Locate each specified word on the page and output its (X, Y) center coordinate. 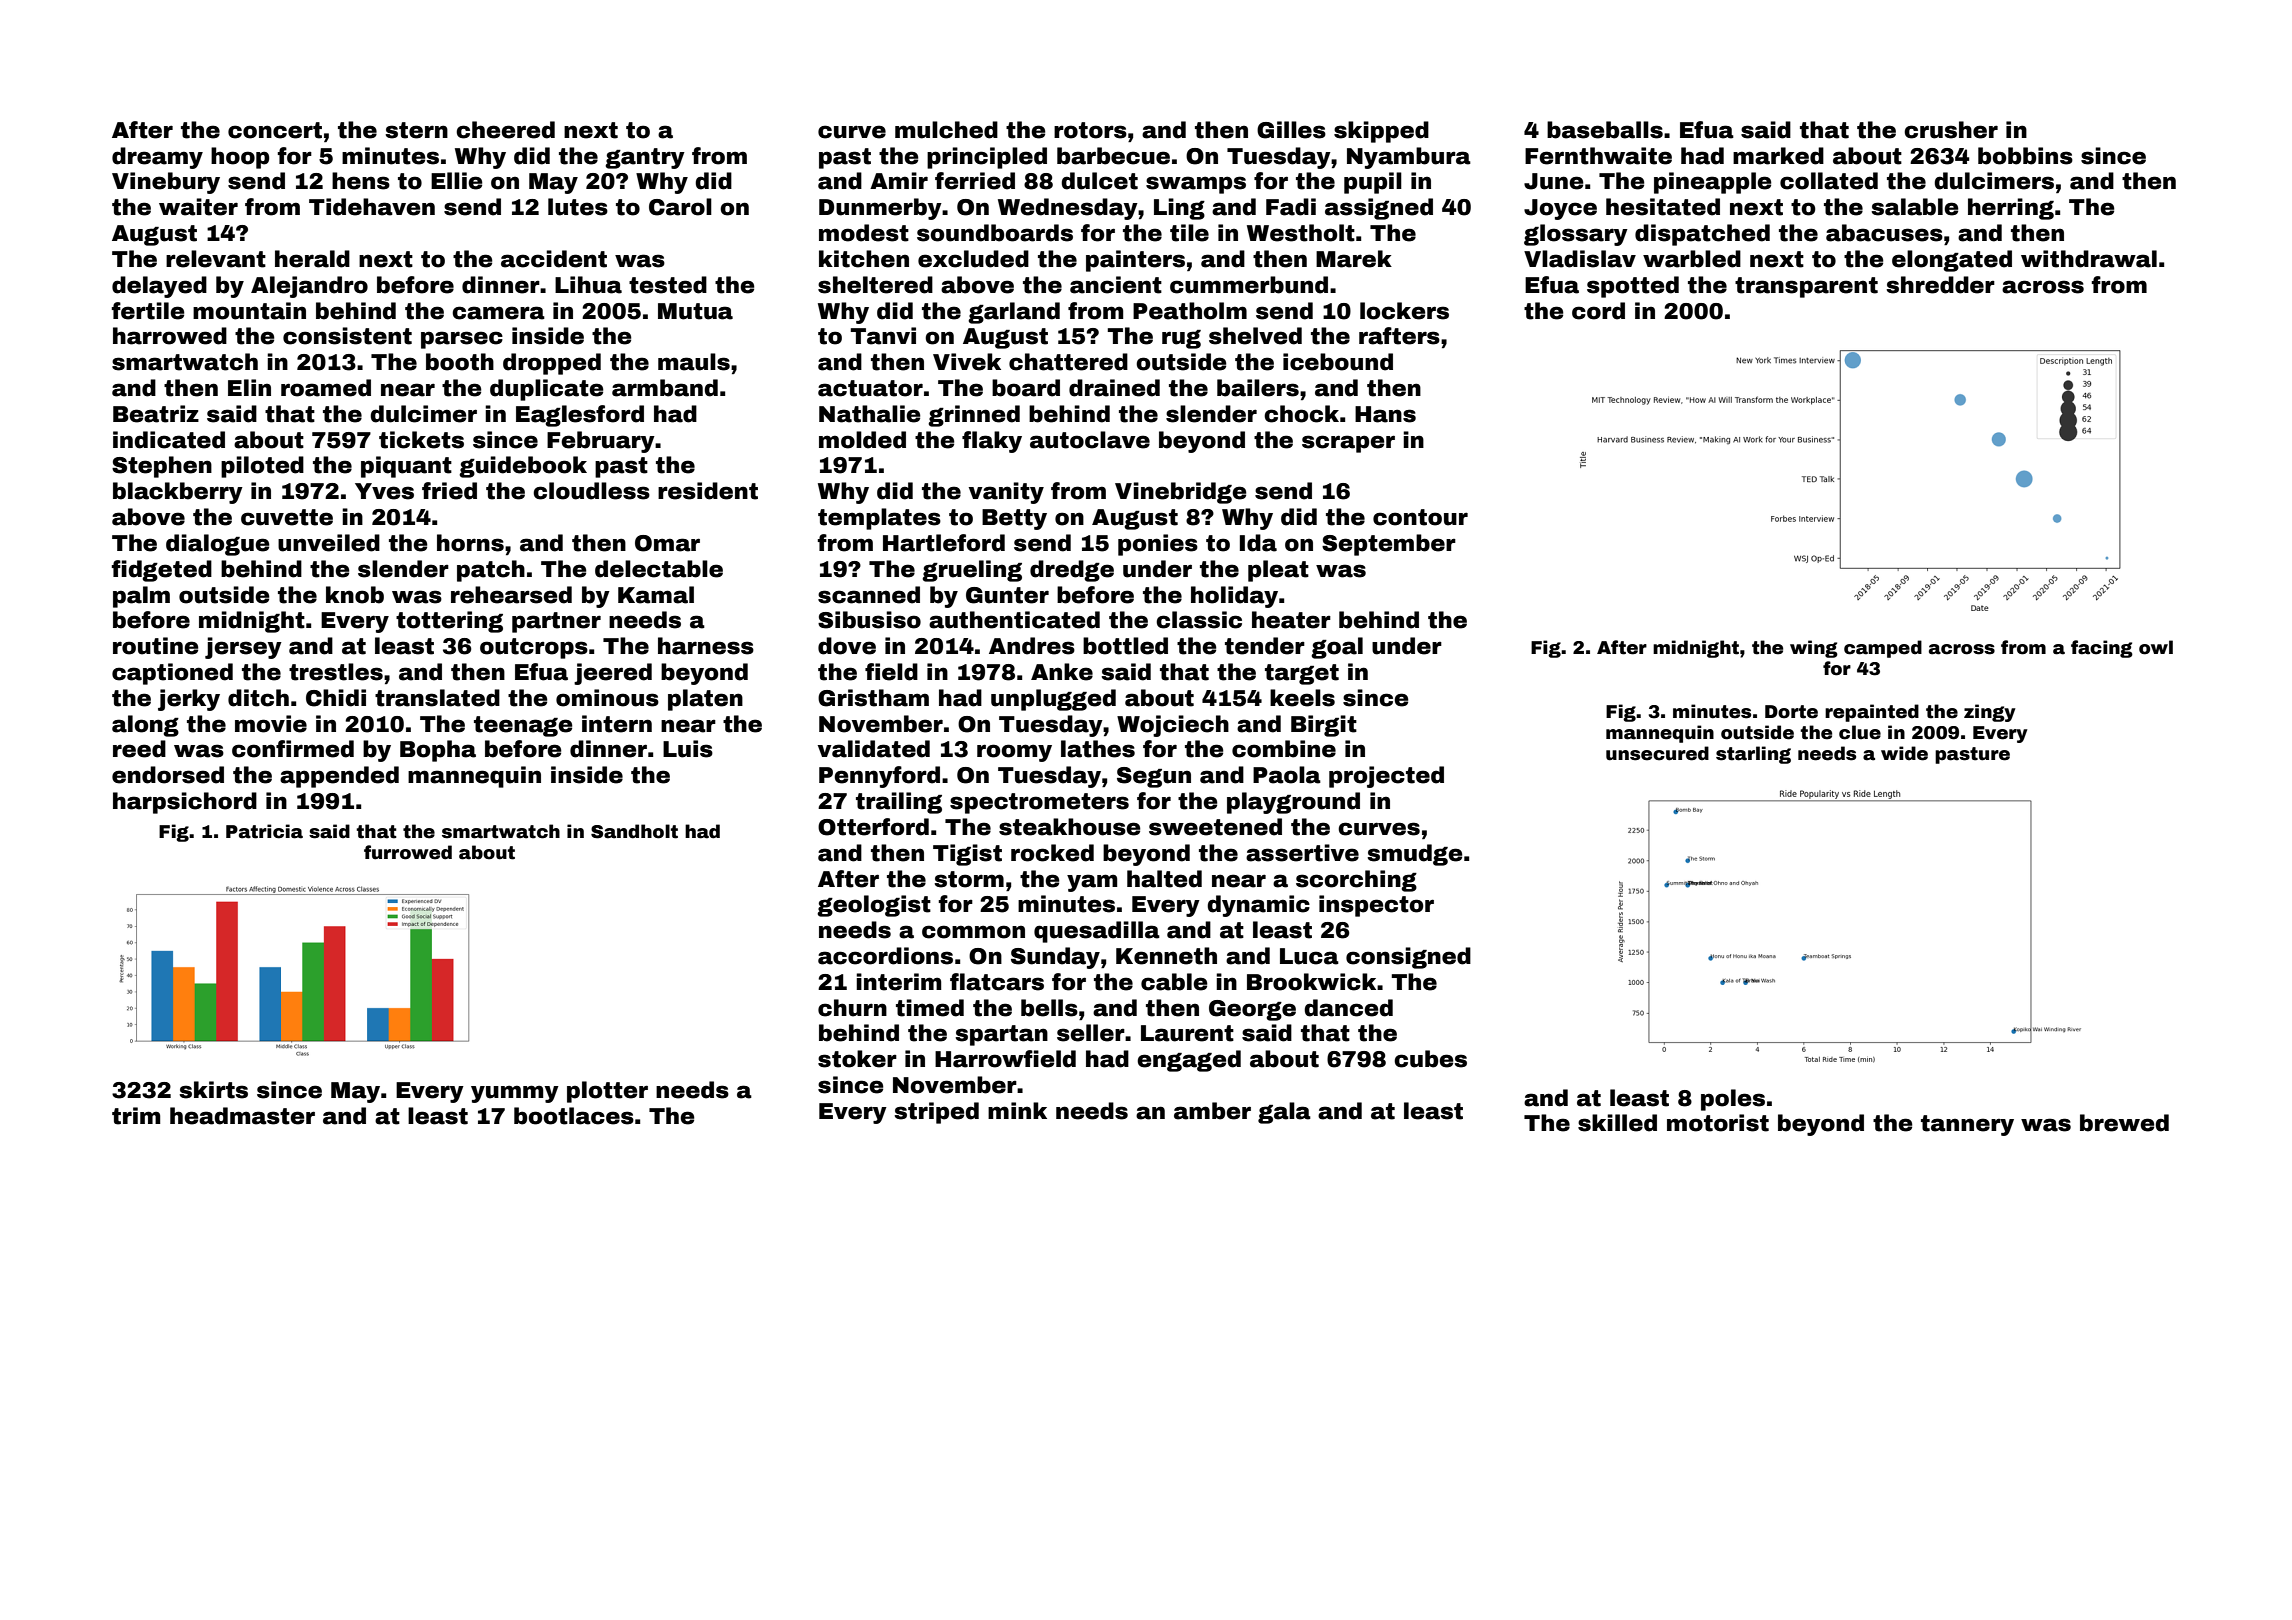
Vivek (967, 362)
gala (1284, 1113)
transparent (1806, 287)
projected (1386, 777)
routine (156, 646)
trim (136, 1116)
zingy (1990, 713)
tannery (1967, 1125)
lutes (578, 207)
